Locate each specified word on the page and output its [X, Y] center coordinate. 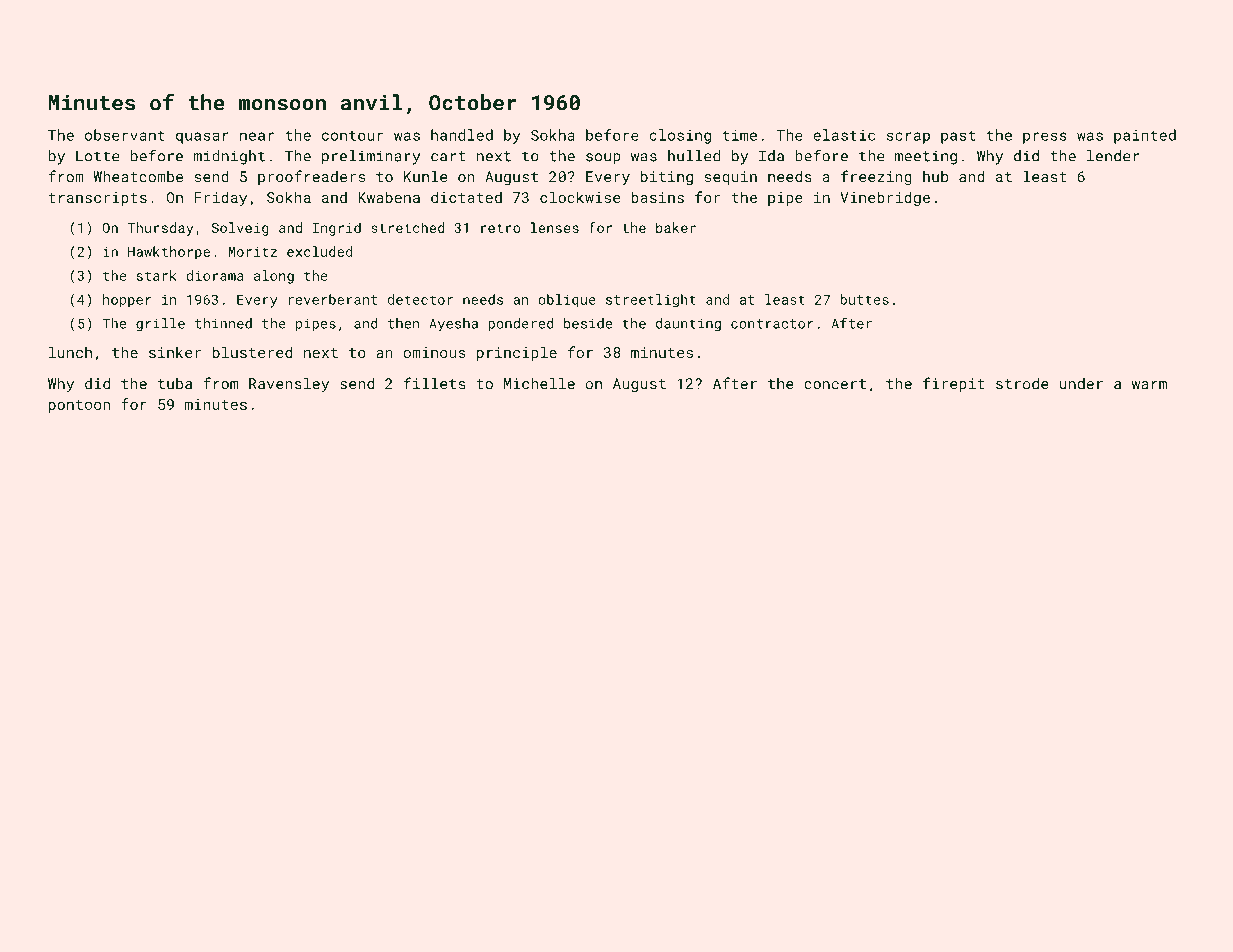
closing [680, 136]
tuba [175, 384]
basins [657, 197]
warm [1149, 385]
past [958, 137]
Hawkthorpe [169, 253]
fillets [435, 383]
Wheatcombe [138, 177]
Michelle [539, 383]
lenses [555, 227]
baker [676, 227]
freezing [876, 177]
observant [125, 135]
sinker [175, 352]
